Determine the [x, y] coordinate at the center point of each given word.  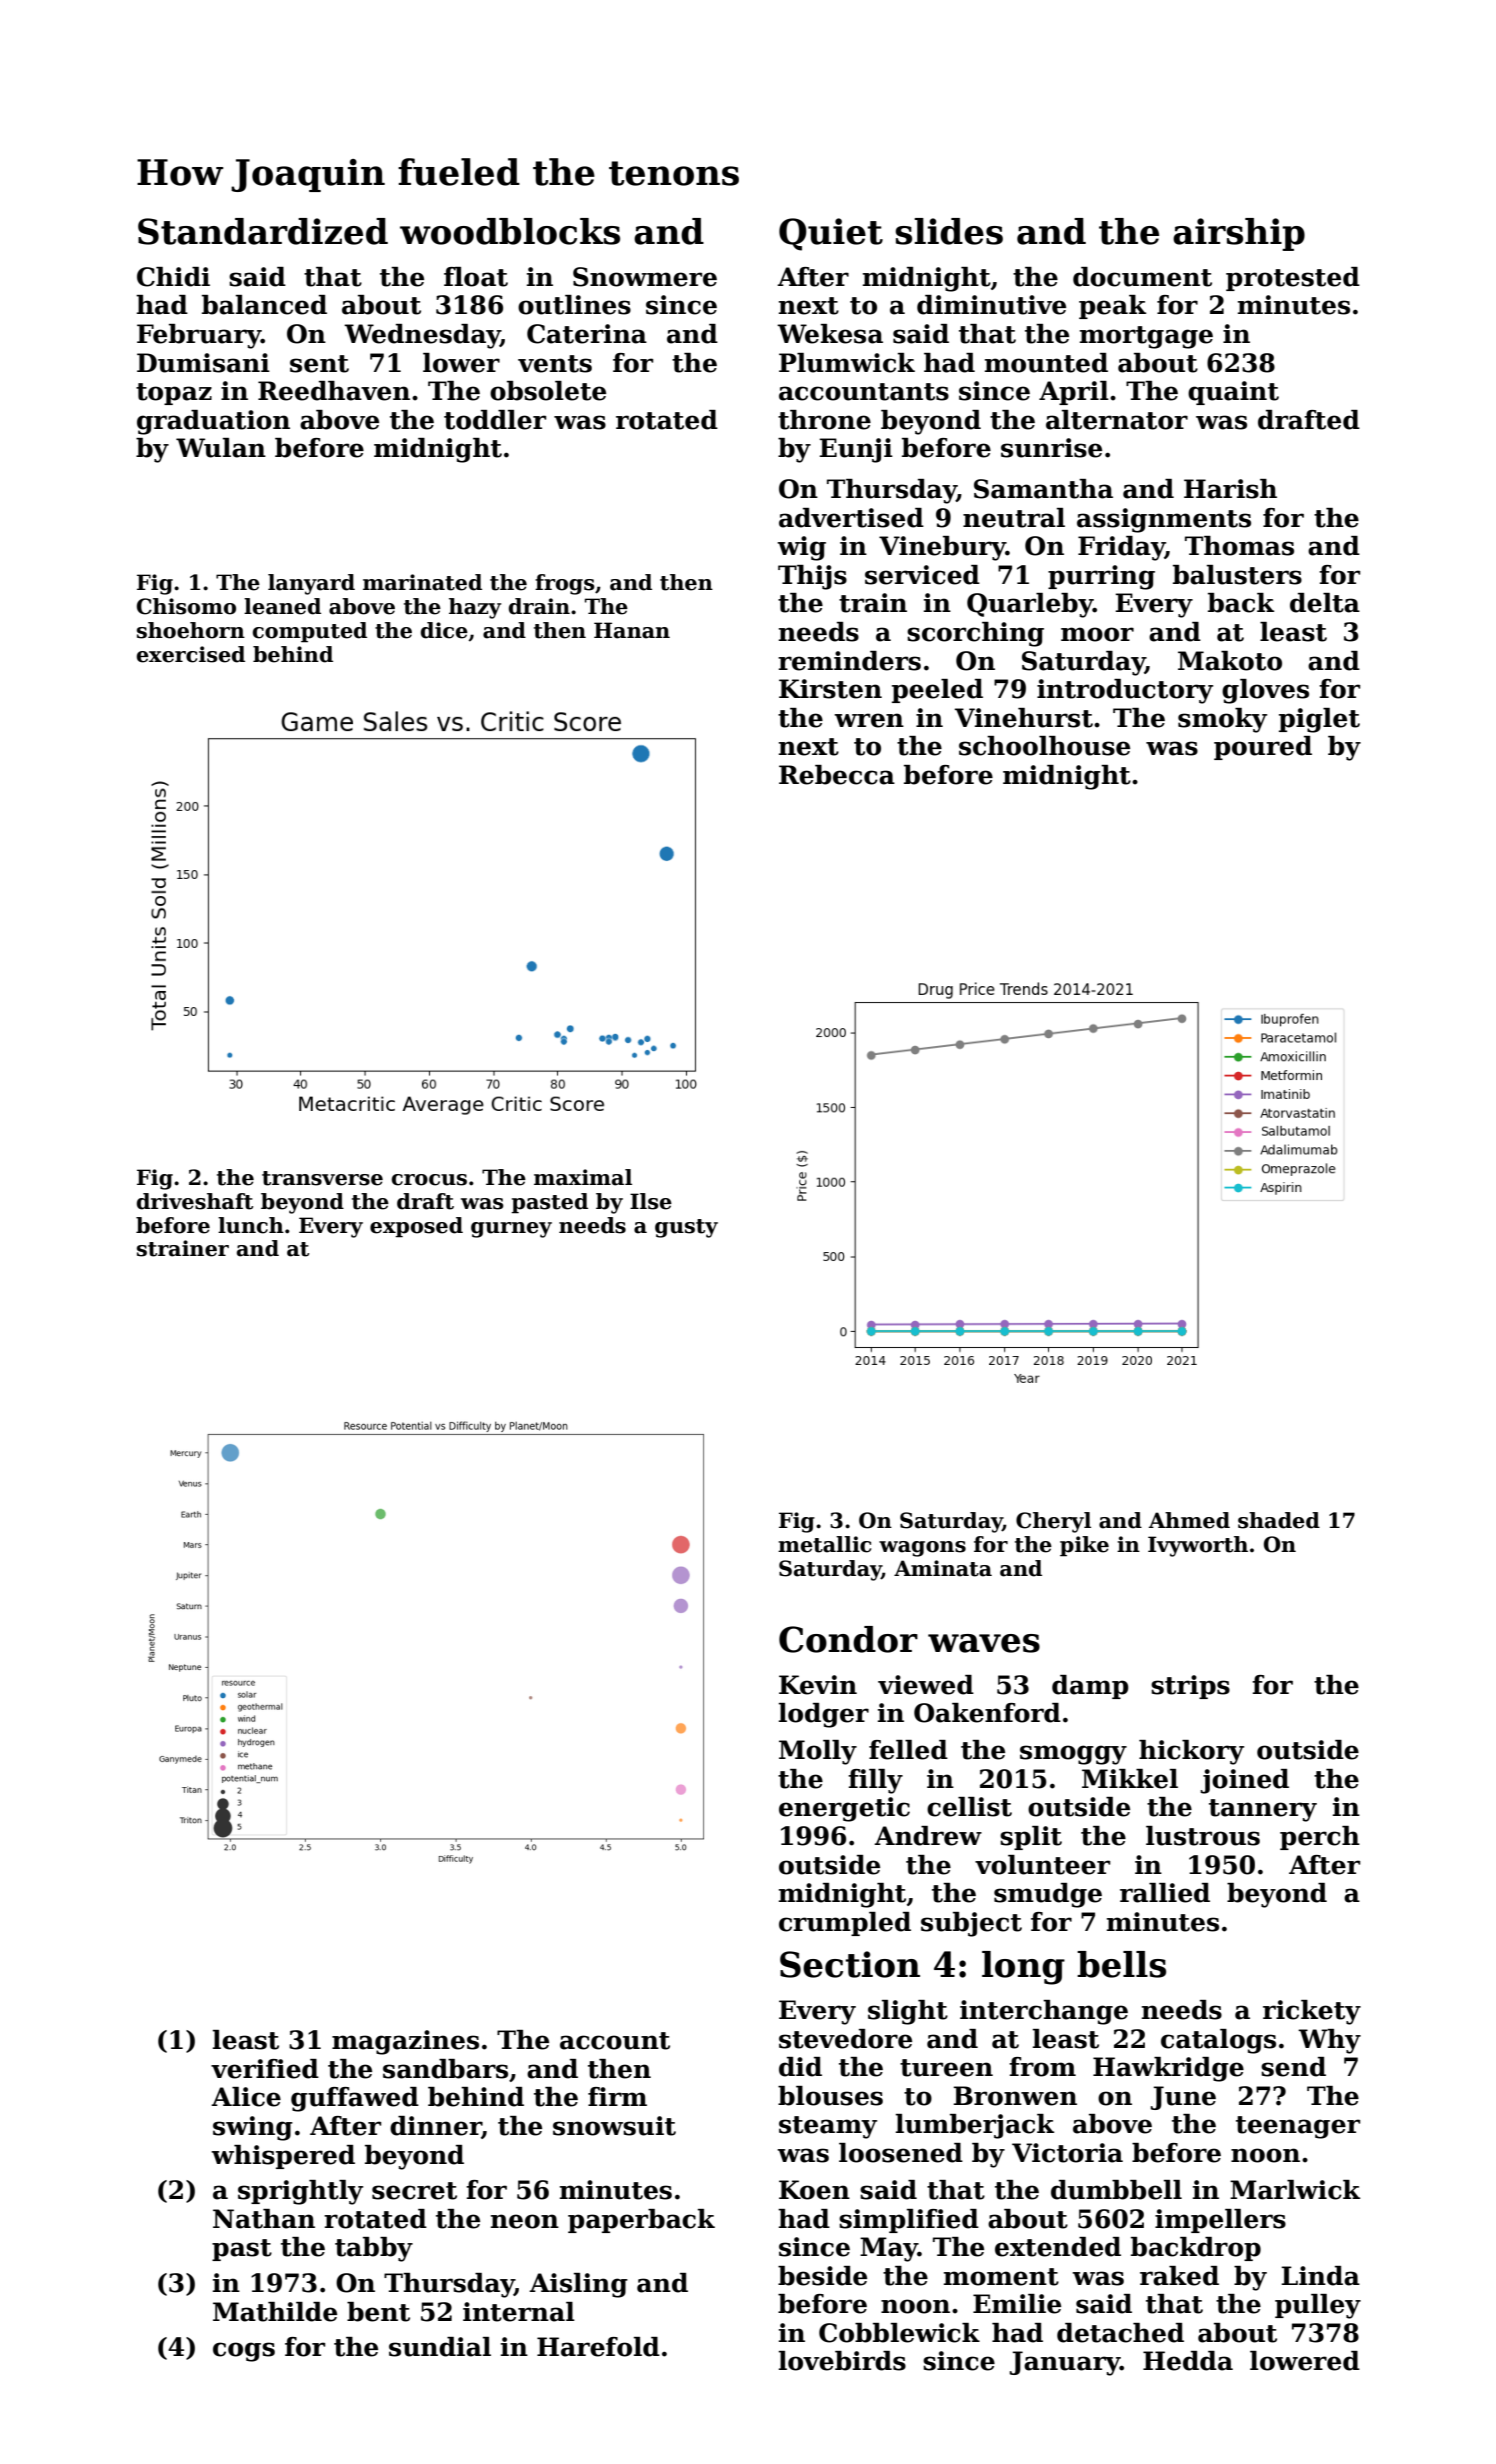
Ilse [651, 1201]
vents [555, 364]
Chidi [173, 277]
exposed [416, 1227]
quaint [1233, 393]
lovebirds [842, 2361]
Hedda [1188, 2361]
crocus [429, 1180]
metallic [824, 1544]
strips [1190, 1687]
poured [1263, 748]
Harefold [598, 2347]
